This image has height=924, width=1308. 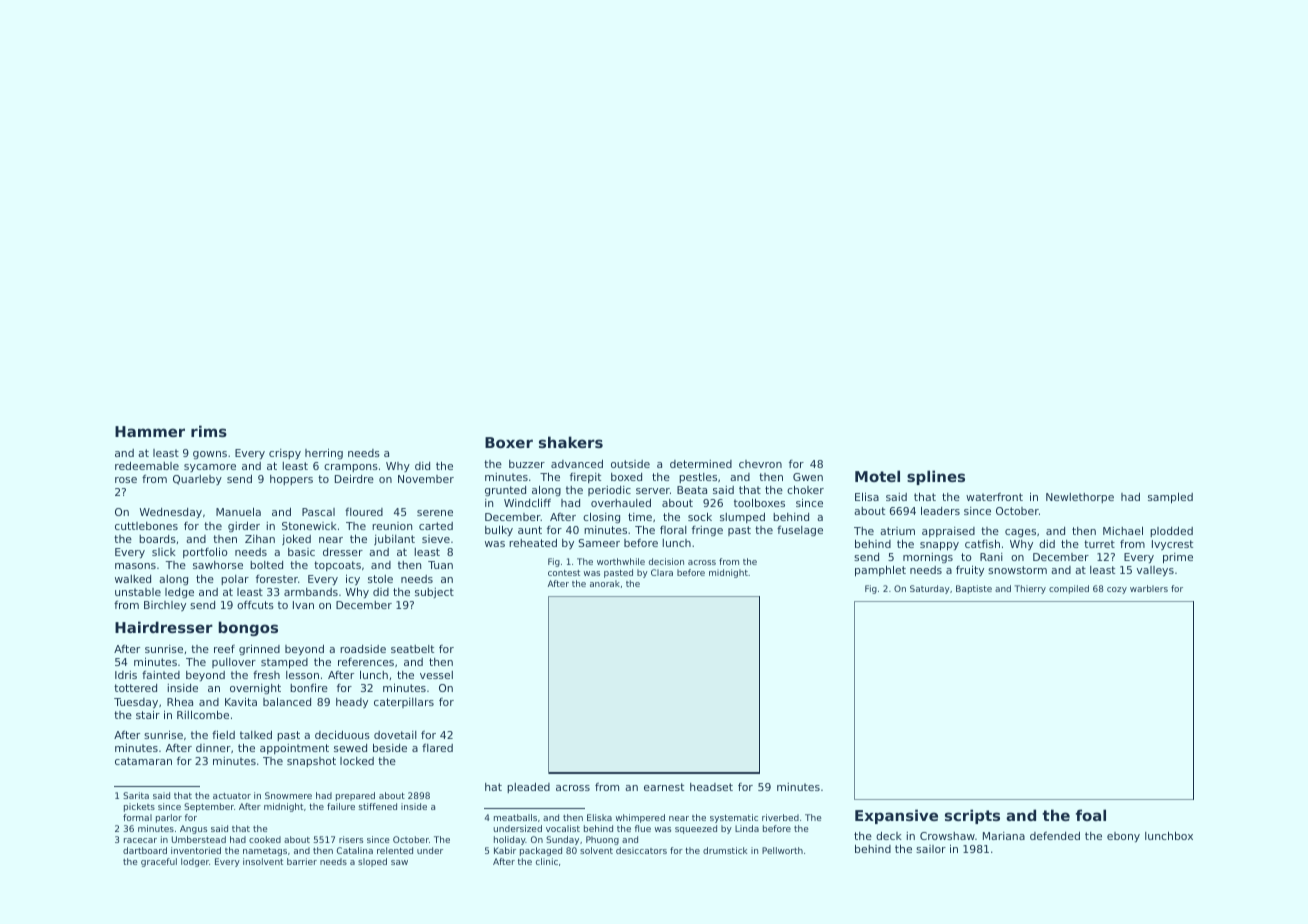 What do you see at coordinates (139, 807) in the image?
I see `pickets` at bounding box center [139, 807].
